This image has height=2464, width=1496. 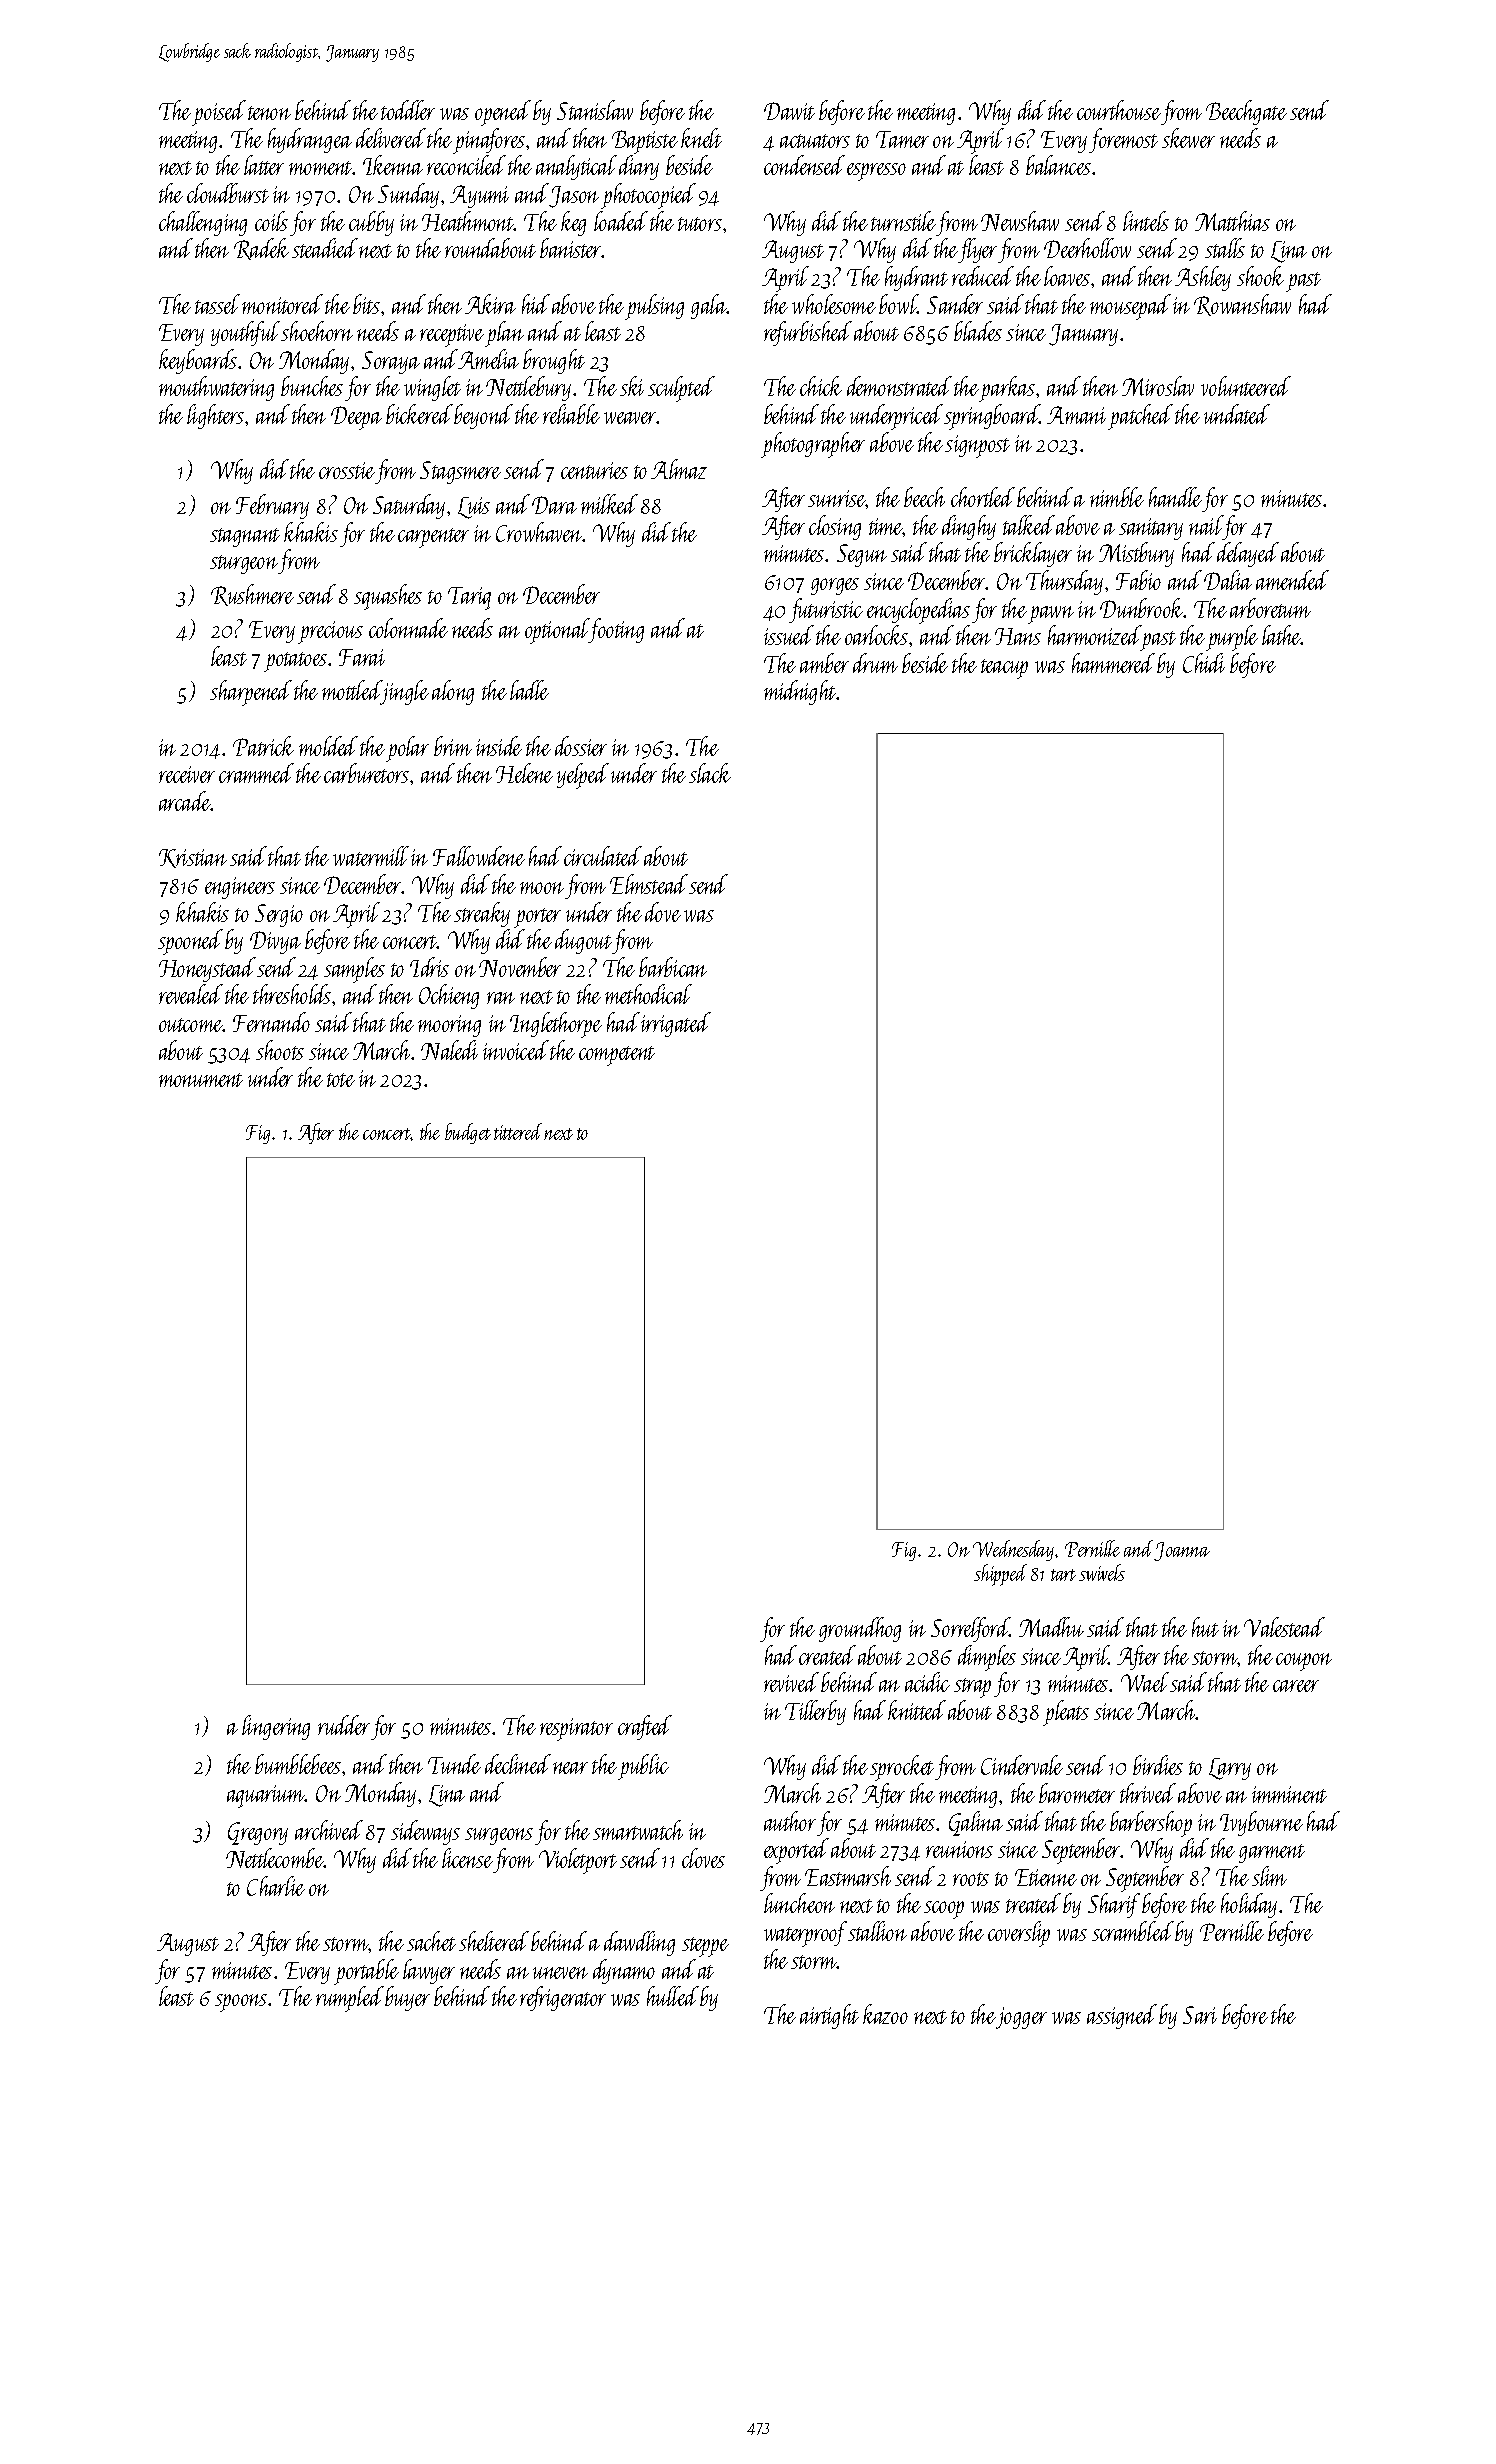 I want to click on groundhog, so click(x=860, y=1629).
